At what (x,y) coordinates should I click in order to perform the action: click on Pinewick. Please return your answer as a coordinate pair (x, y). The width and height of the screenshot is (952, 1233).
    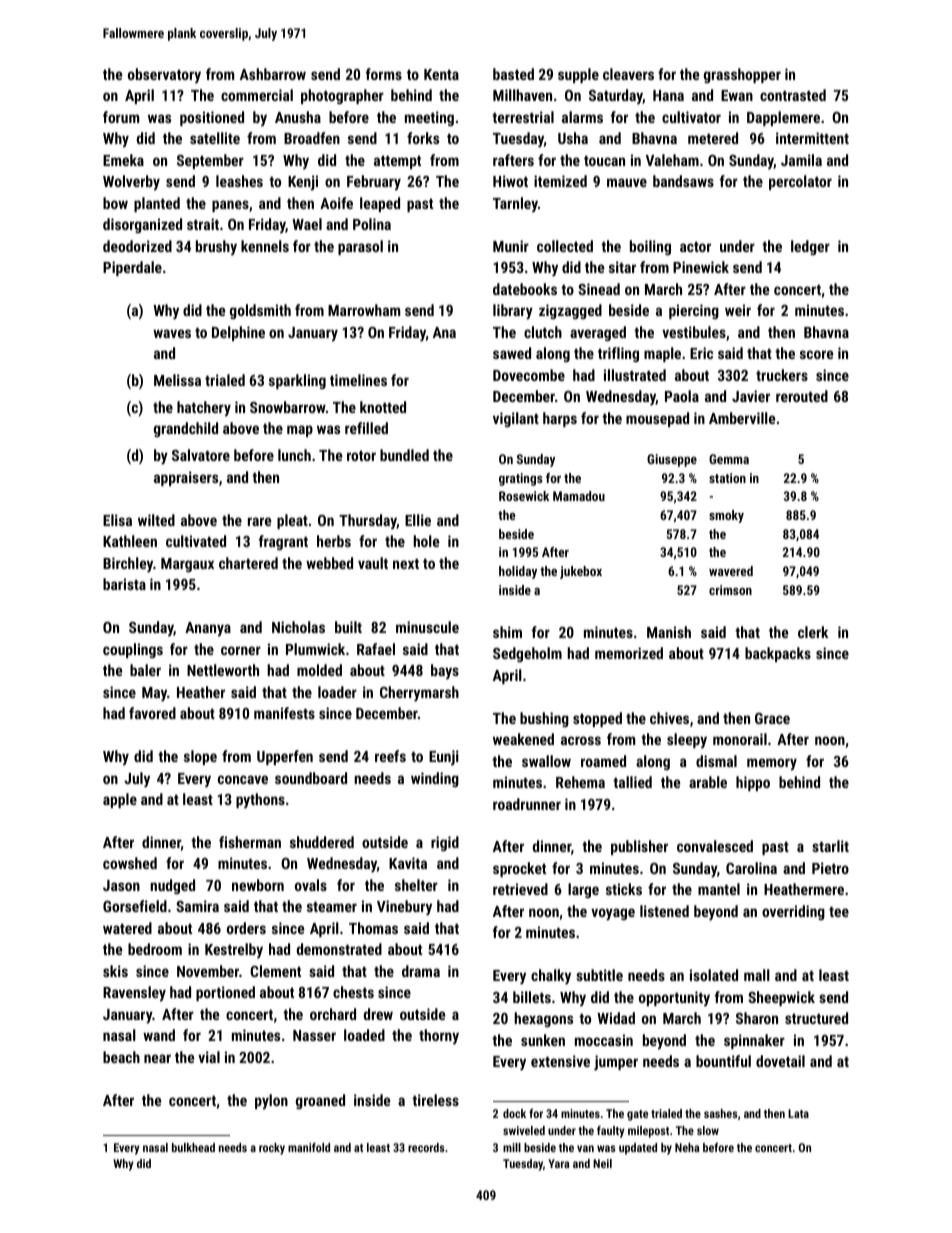
    Looking at the image, I should click on (701, 267).
